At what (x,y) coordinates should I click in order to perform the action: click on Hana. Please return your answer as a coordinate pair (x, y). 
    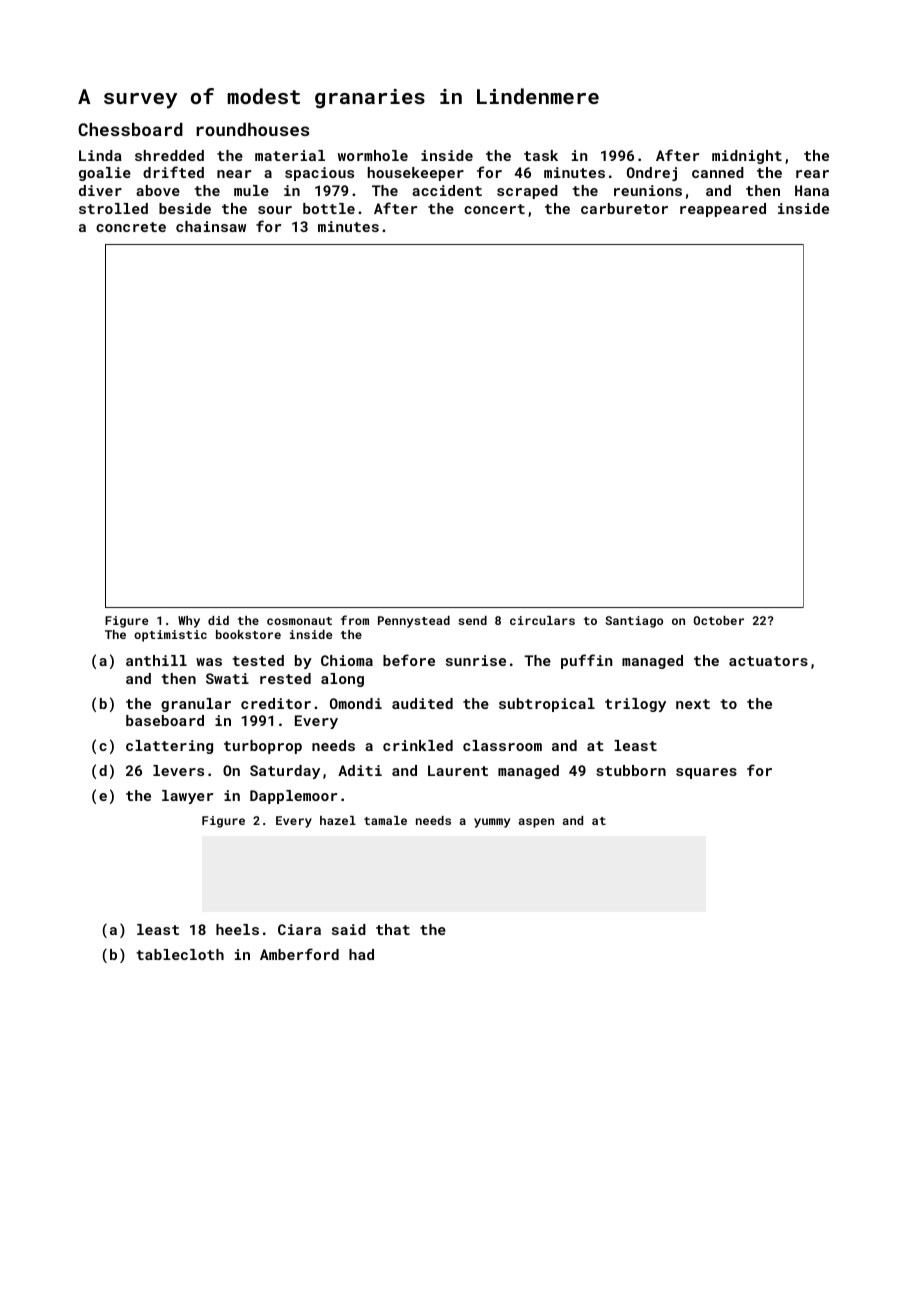
    Looking at the image, I should click on (812, 190).
